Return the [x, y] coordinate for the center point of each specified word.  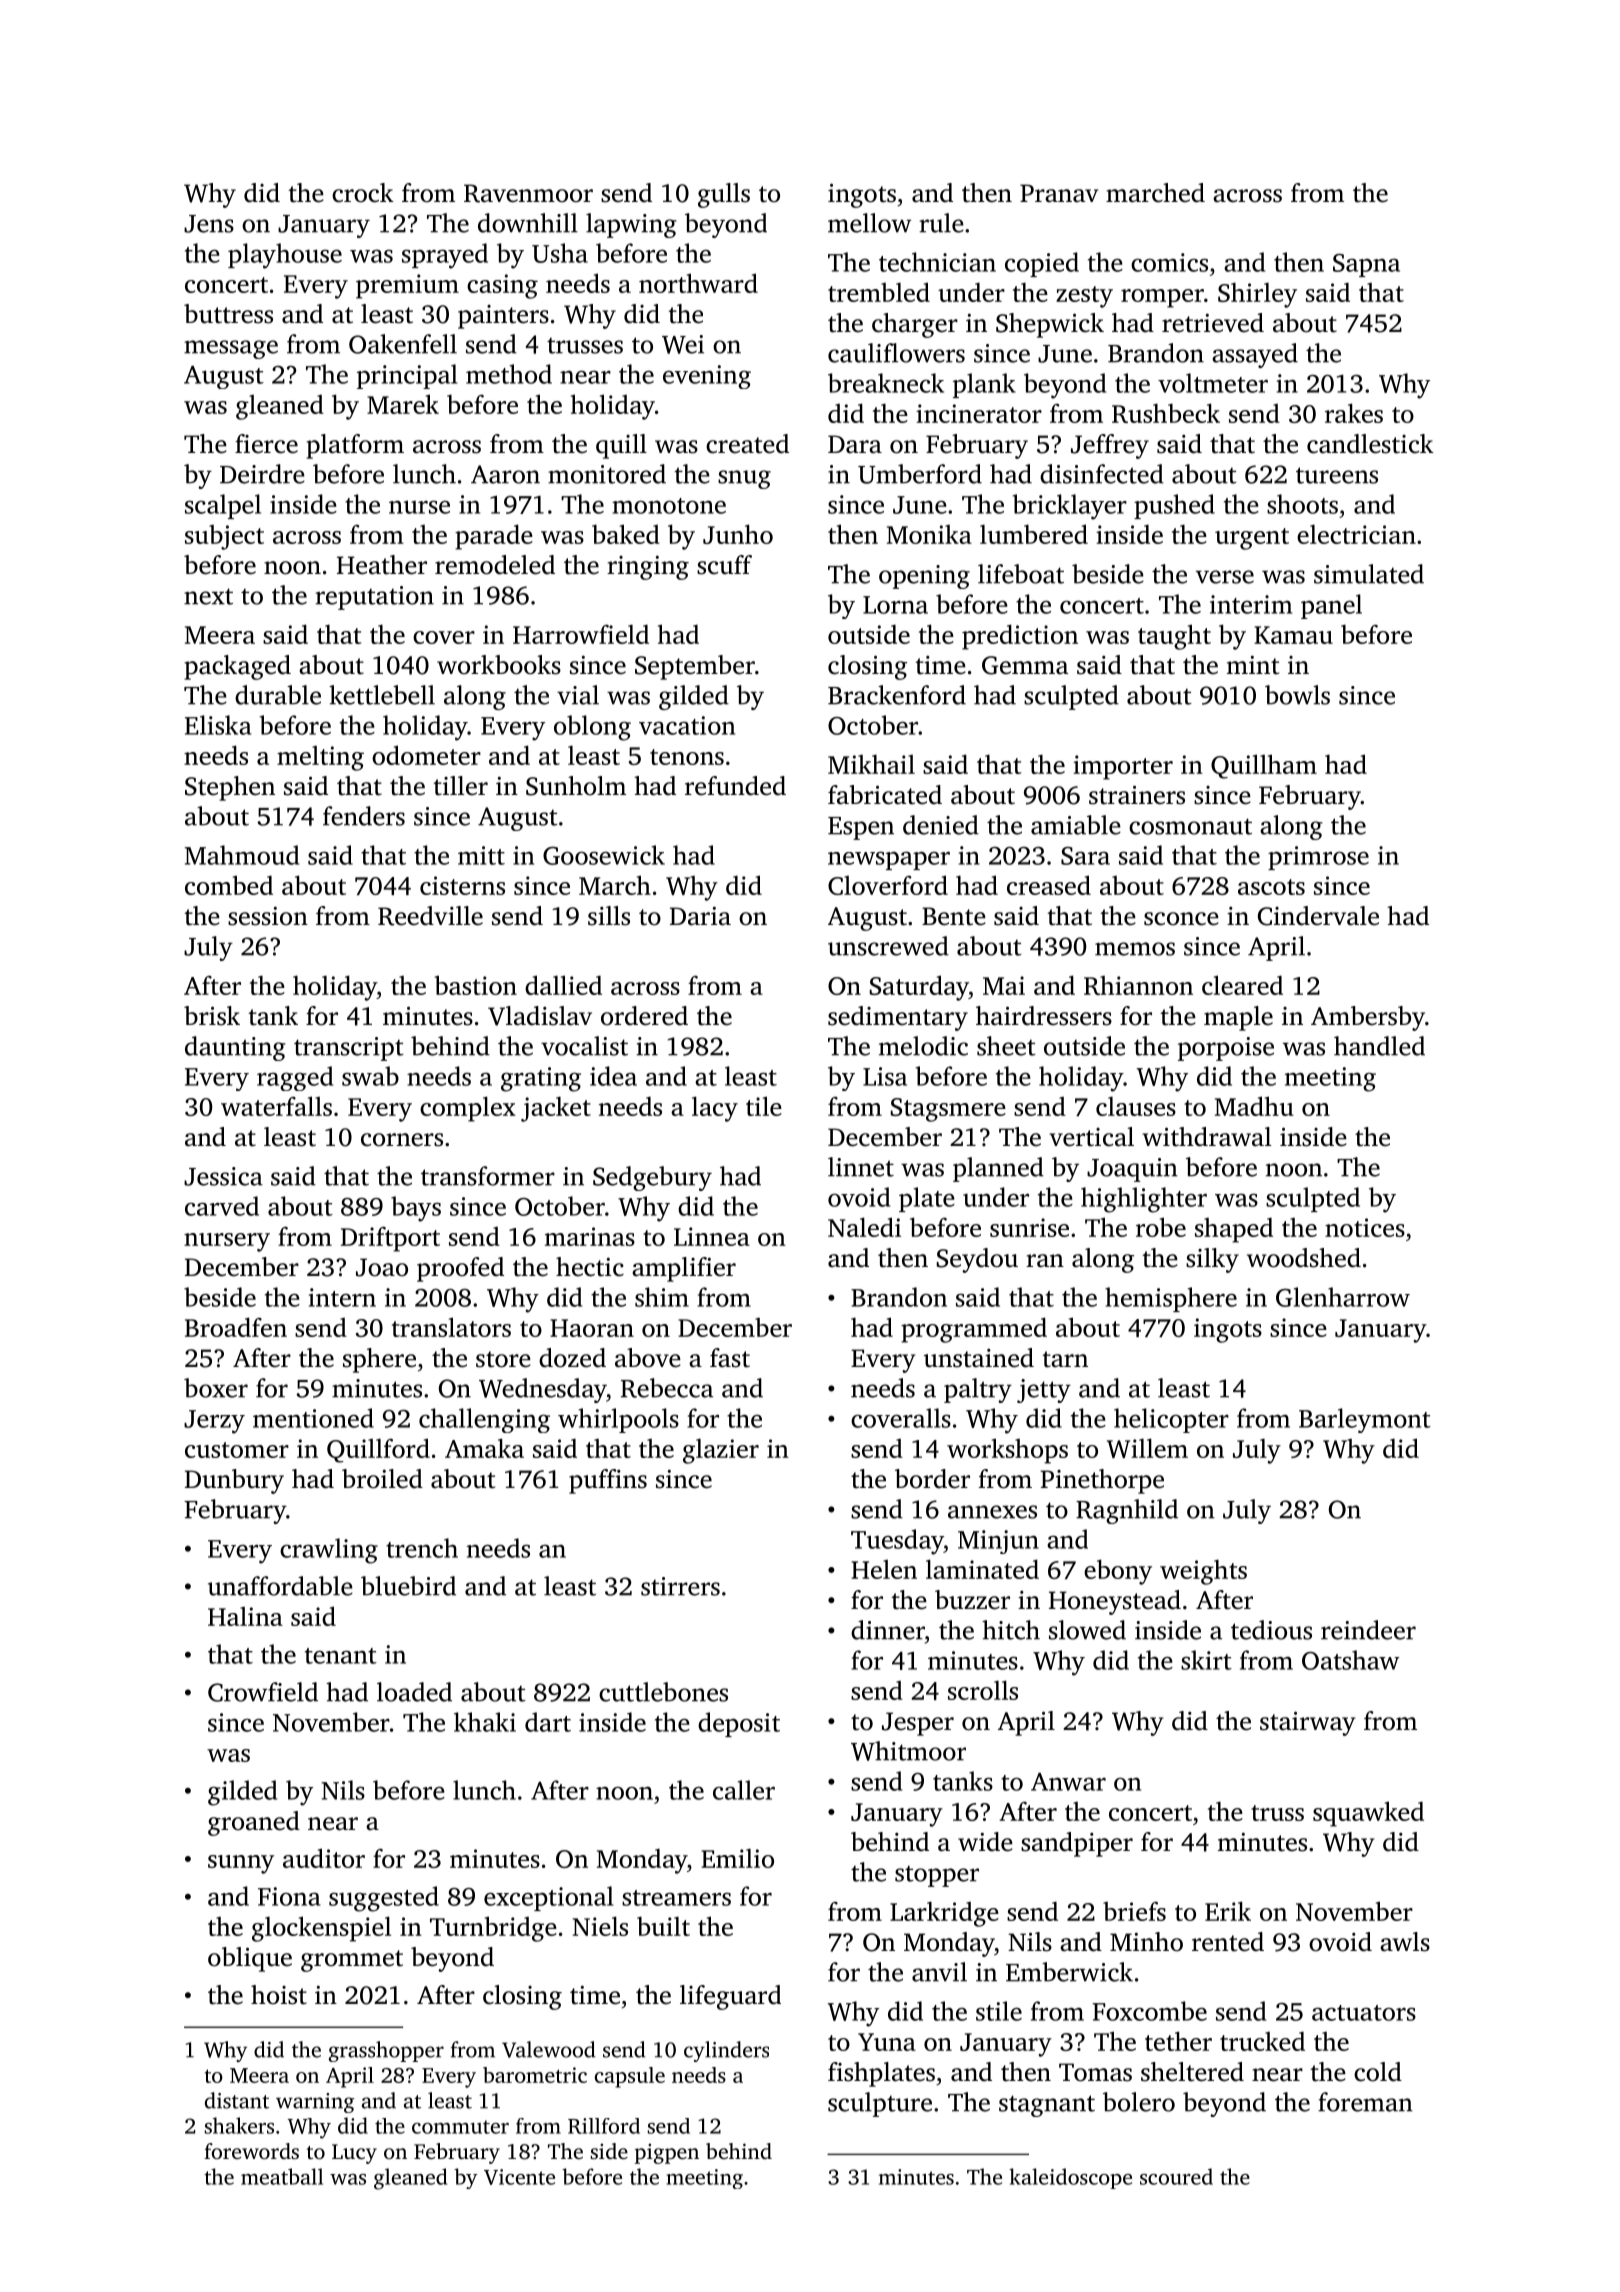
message [231, 349]
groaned [254, 1823]
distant [237, 2100]
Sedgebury [652, 1178]
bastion [476, 985]
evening [707, 377]
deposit [739, 1724]
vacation [687, 725]
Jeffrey [1110, 446]
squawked [1368, 1814]
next [208, 596]
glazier [721, 1451]
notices [1365, 1227]
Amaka [484, 1448]
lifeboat [1021, 574]
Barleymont [1365, 1420]
